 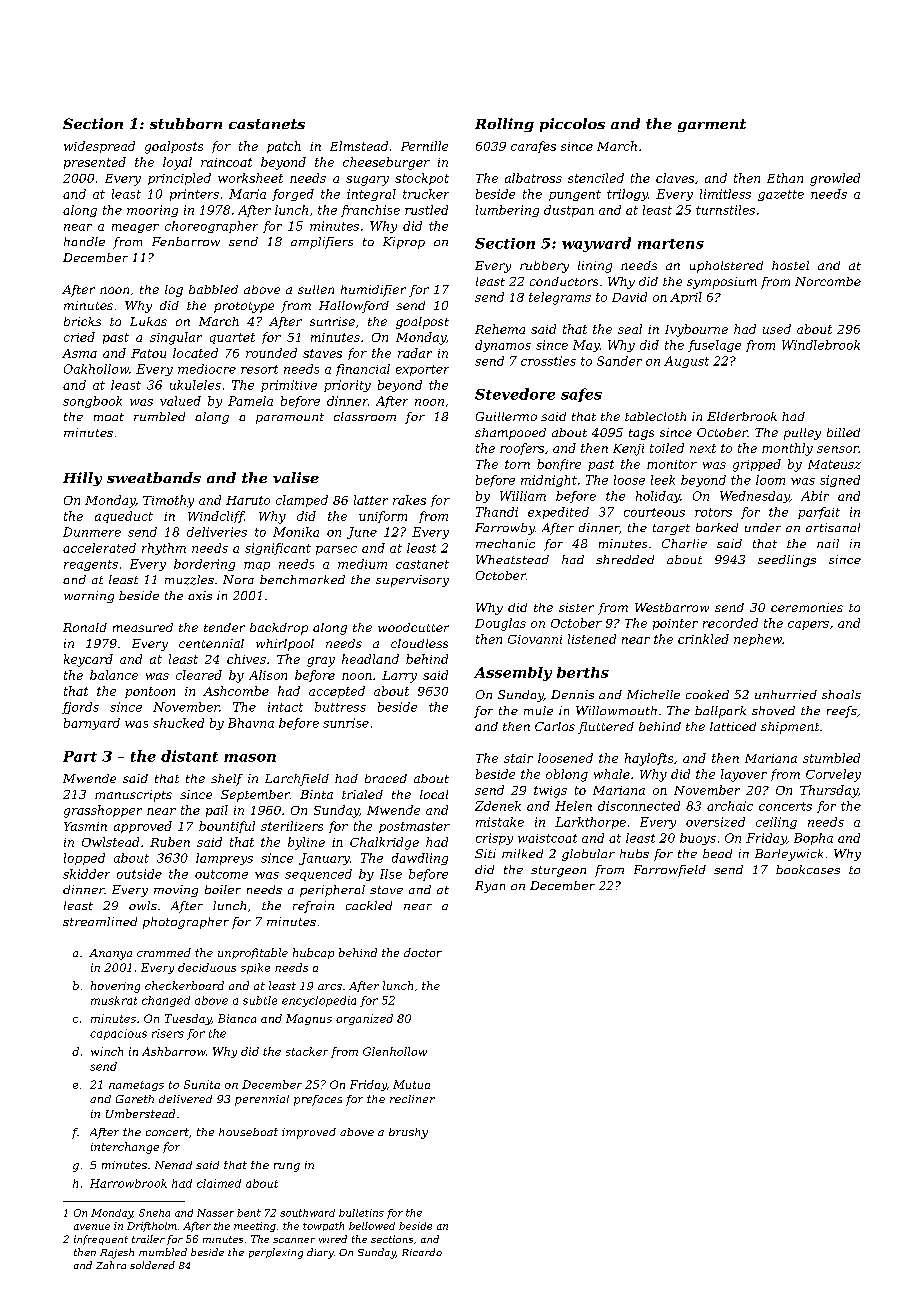 I want to click on latticed, so click(x=733, y=726).
